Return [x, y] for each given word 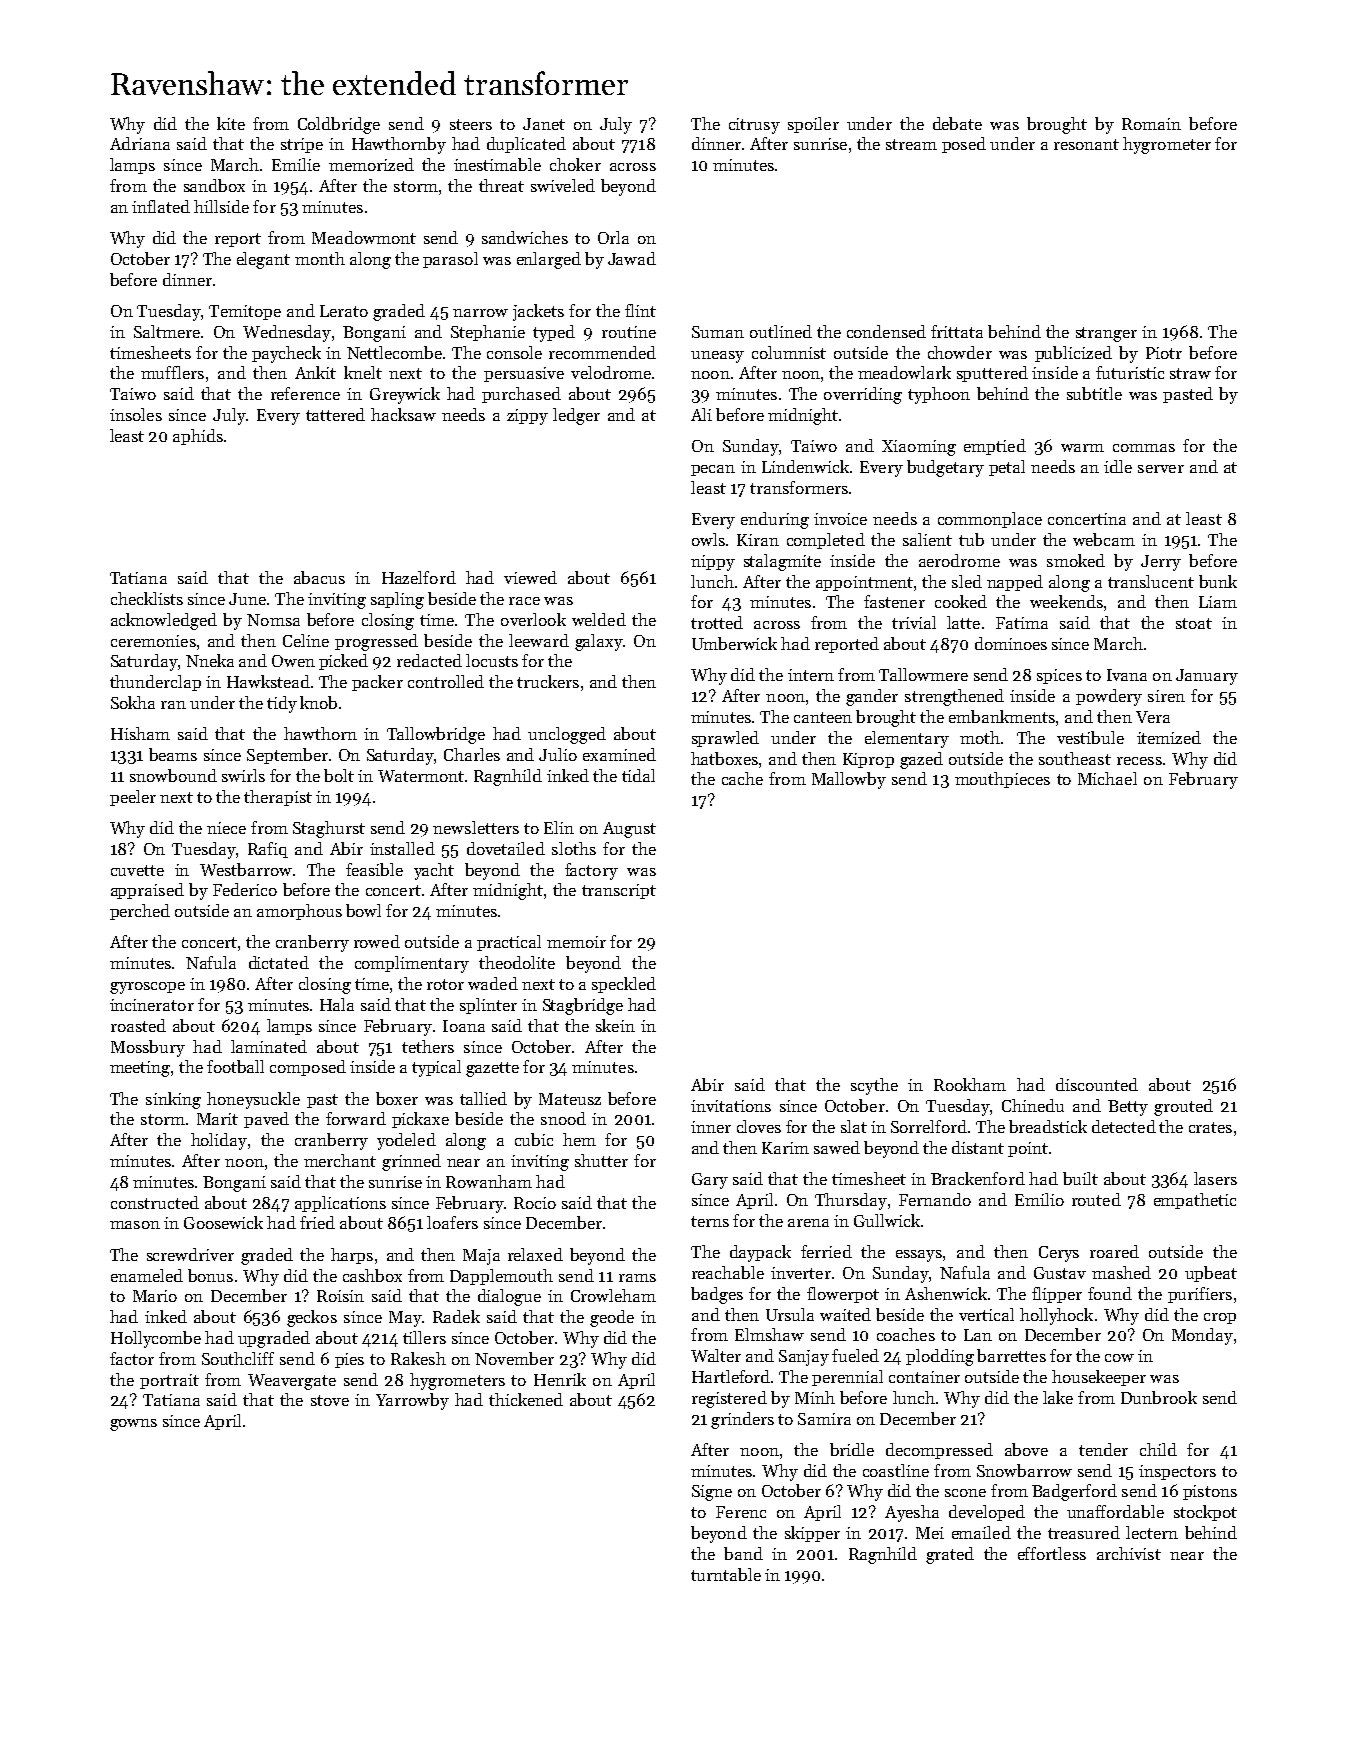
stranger [1106, 334]
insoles [136, 414]
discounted [1097, 1084]
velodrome [611, 372]
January [1207, 677]
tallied [483, 1098]
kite [231, 123]
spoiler [813, 125]
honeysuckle [253, 1100]
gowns [133, 1425]
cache [742, 778]
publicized [1073, 354]
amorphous [299, 912]
